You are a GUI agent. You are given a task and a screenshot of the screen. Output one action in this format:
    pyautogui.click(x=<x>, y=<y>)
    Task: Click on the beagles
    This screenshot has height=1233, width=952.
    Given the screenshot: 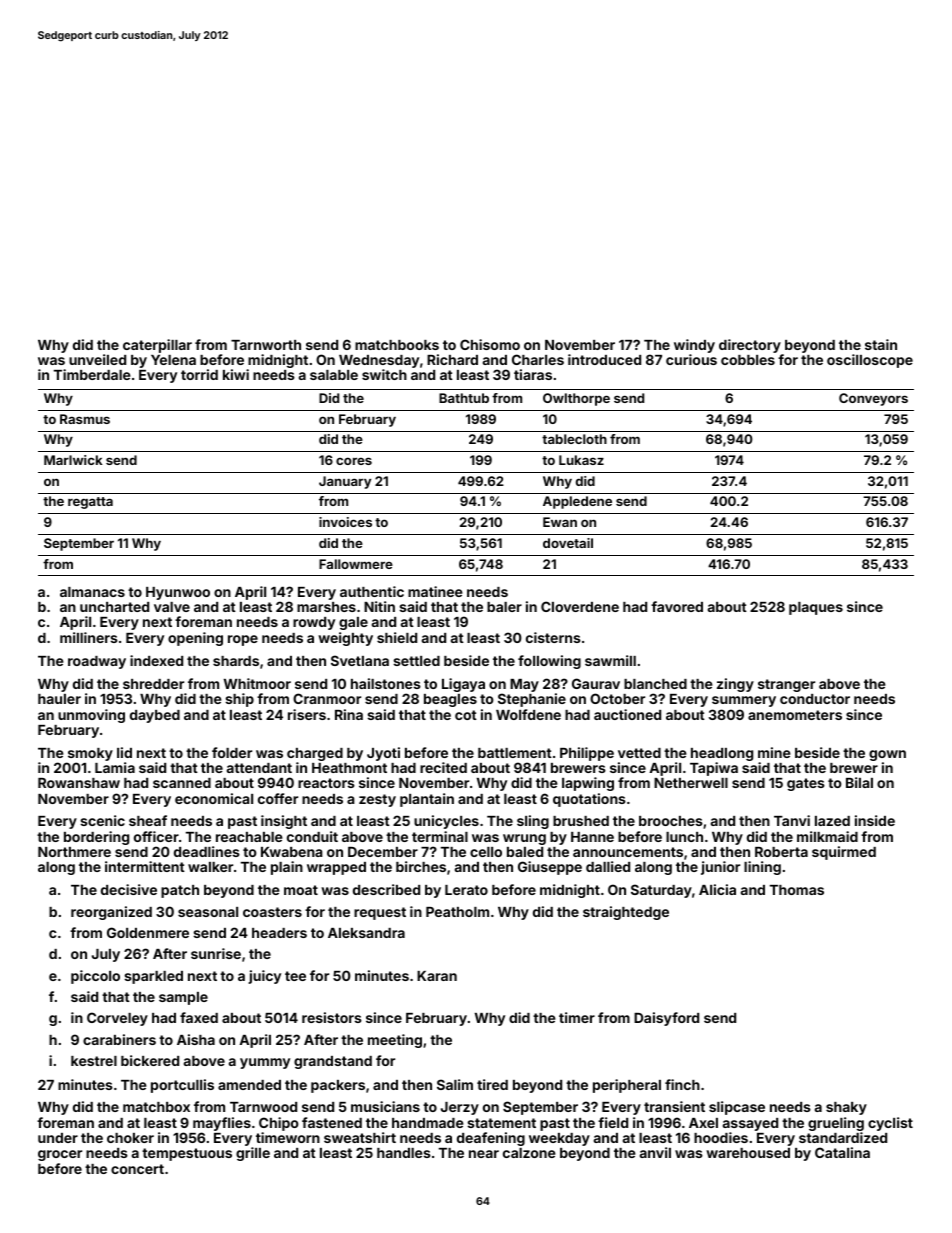 What is the action you would take?
    pyautogui.click(x=450, y=700)
